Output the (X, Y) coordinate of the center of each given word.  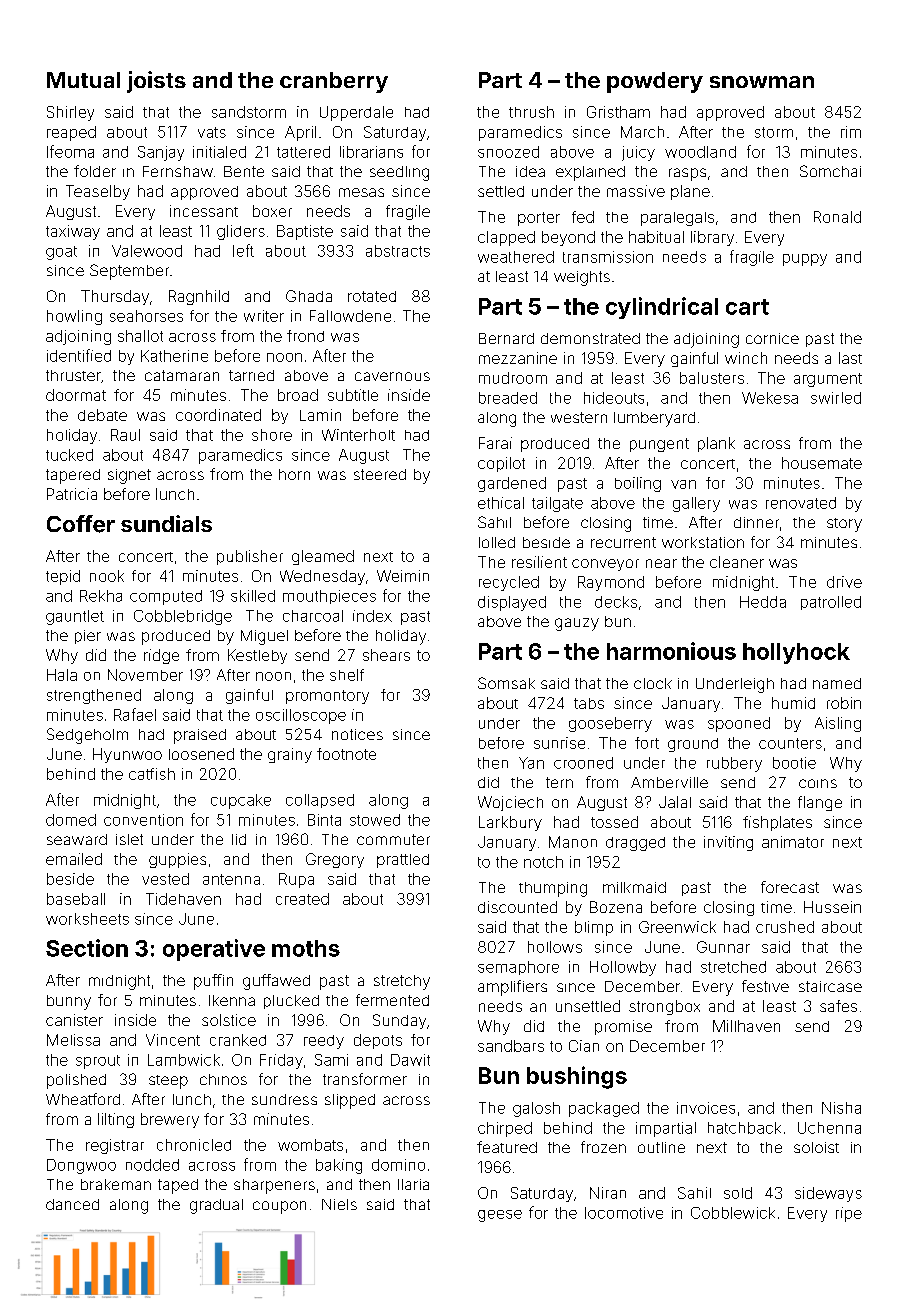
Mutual (83, 80)
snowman (762, 82)
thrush (531, 112)
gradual (216, 1206)
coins (818, 783)
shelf (347, 675)
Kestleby (257, 656)
